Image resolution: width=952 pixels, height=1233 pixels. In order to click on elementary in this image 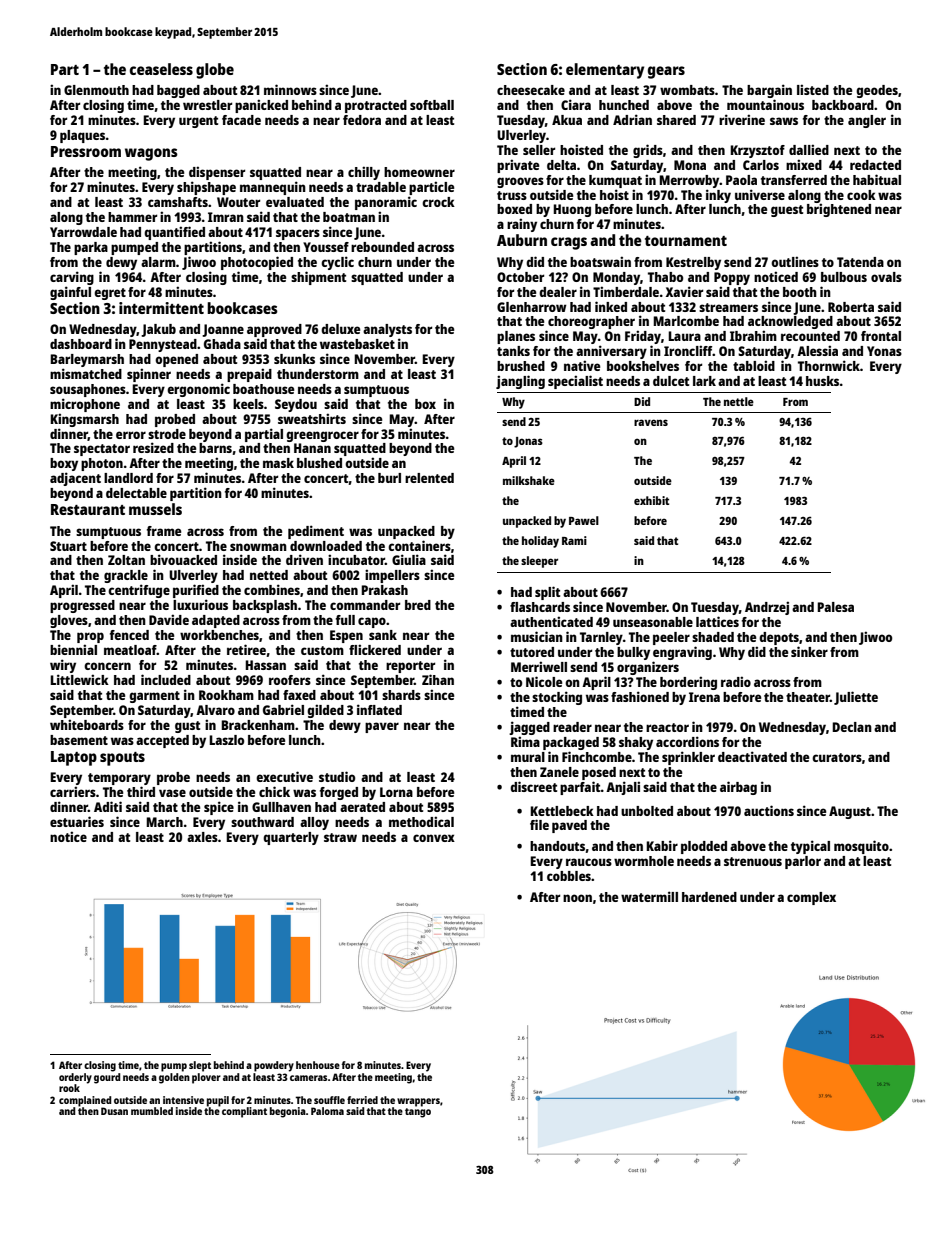, I will do `click(605, 71)`.
